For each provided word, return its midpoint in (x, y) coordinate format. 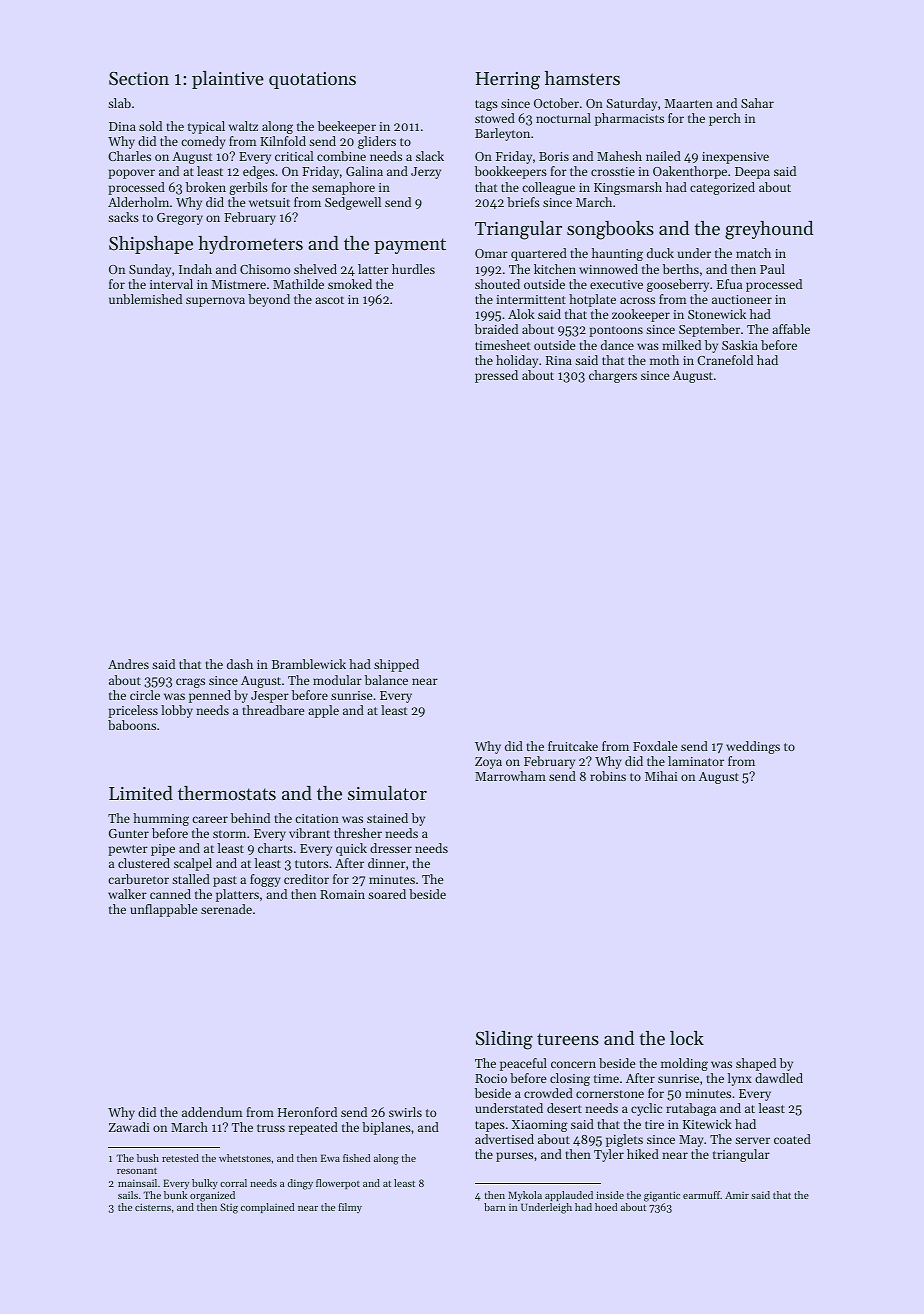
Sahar (757, 103)
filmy (350, 1208)
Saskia (740, 345)
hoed (606, 1207)
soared (387, 894)
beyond (269, 300)
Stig (229, 1208)
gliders (377, 142)
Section (139, 79)
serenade (226, 909)
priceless (133, 711)
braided (496, 329)
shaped (756, 1064)
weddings (753, 747)
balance (386, 680)
